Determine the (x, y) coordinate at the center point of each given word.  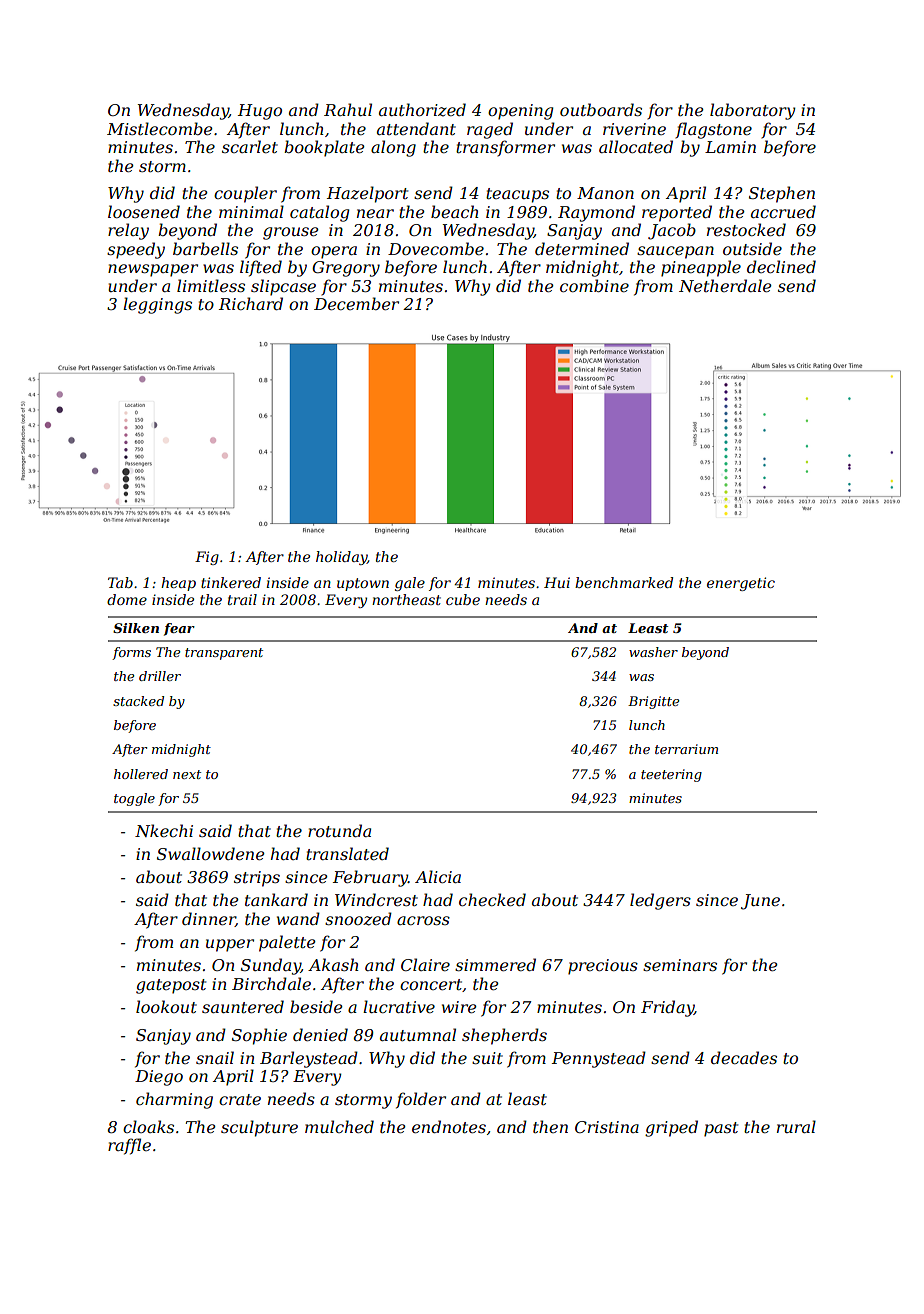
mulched (339, 1126)
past (721, 1129)
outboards (601, 109)
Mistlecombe (160, 128)
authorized (422, 110)
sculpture (259, 1128)
